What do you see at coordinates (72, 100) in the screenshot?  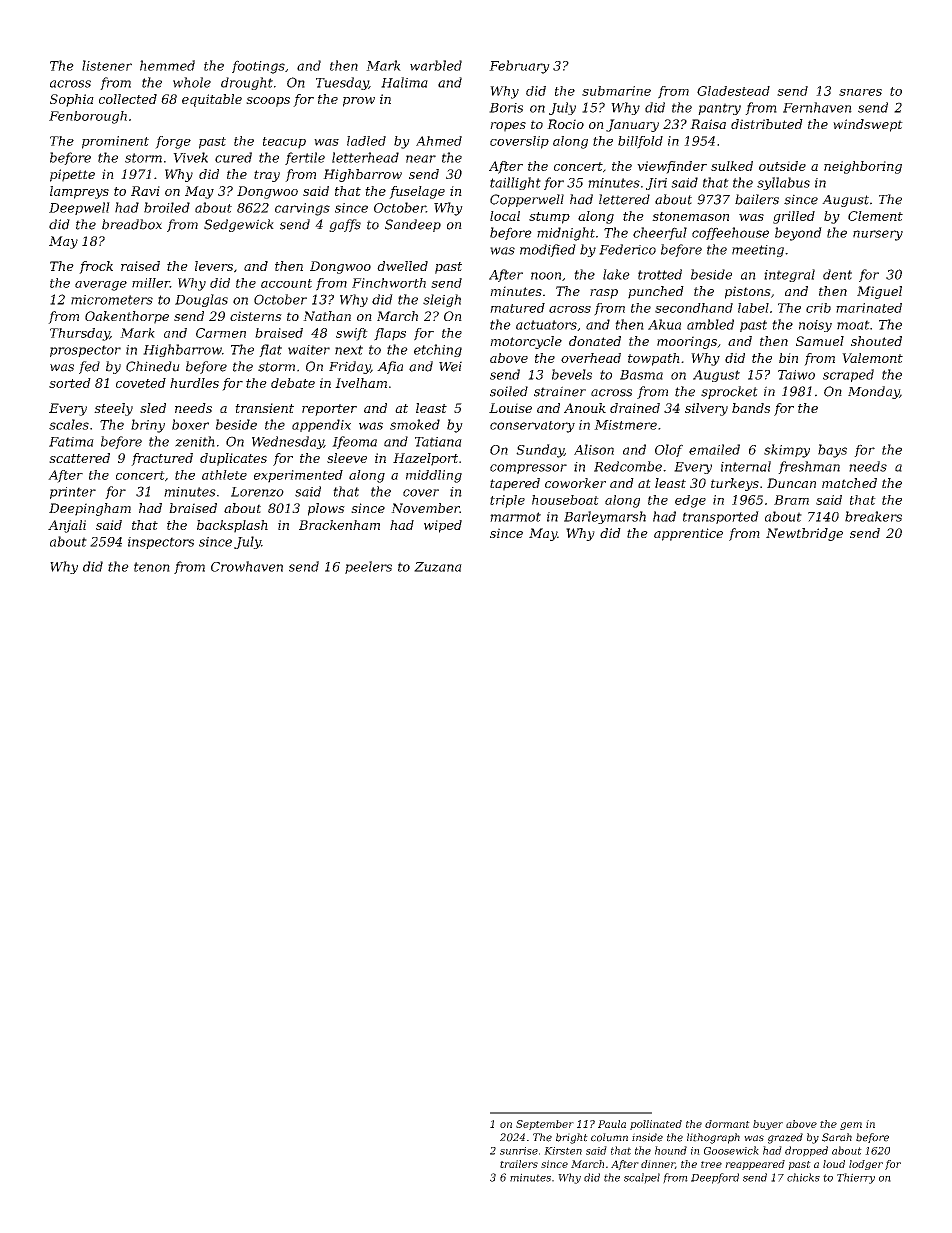 I see `Sophia` at bounding box center [72, 100].
